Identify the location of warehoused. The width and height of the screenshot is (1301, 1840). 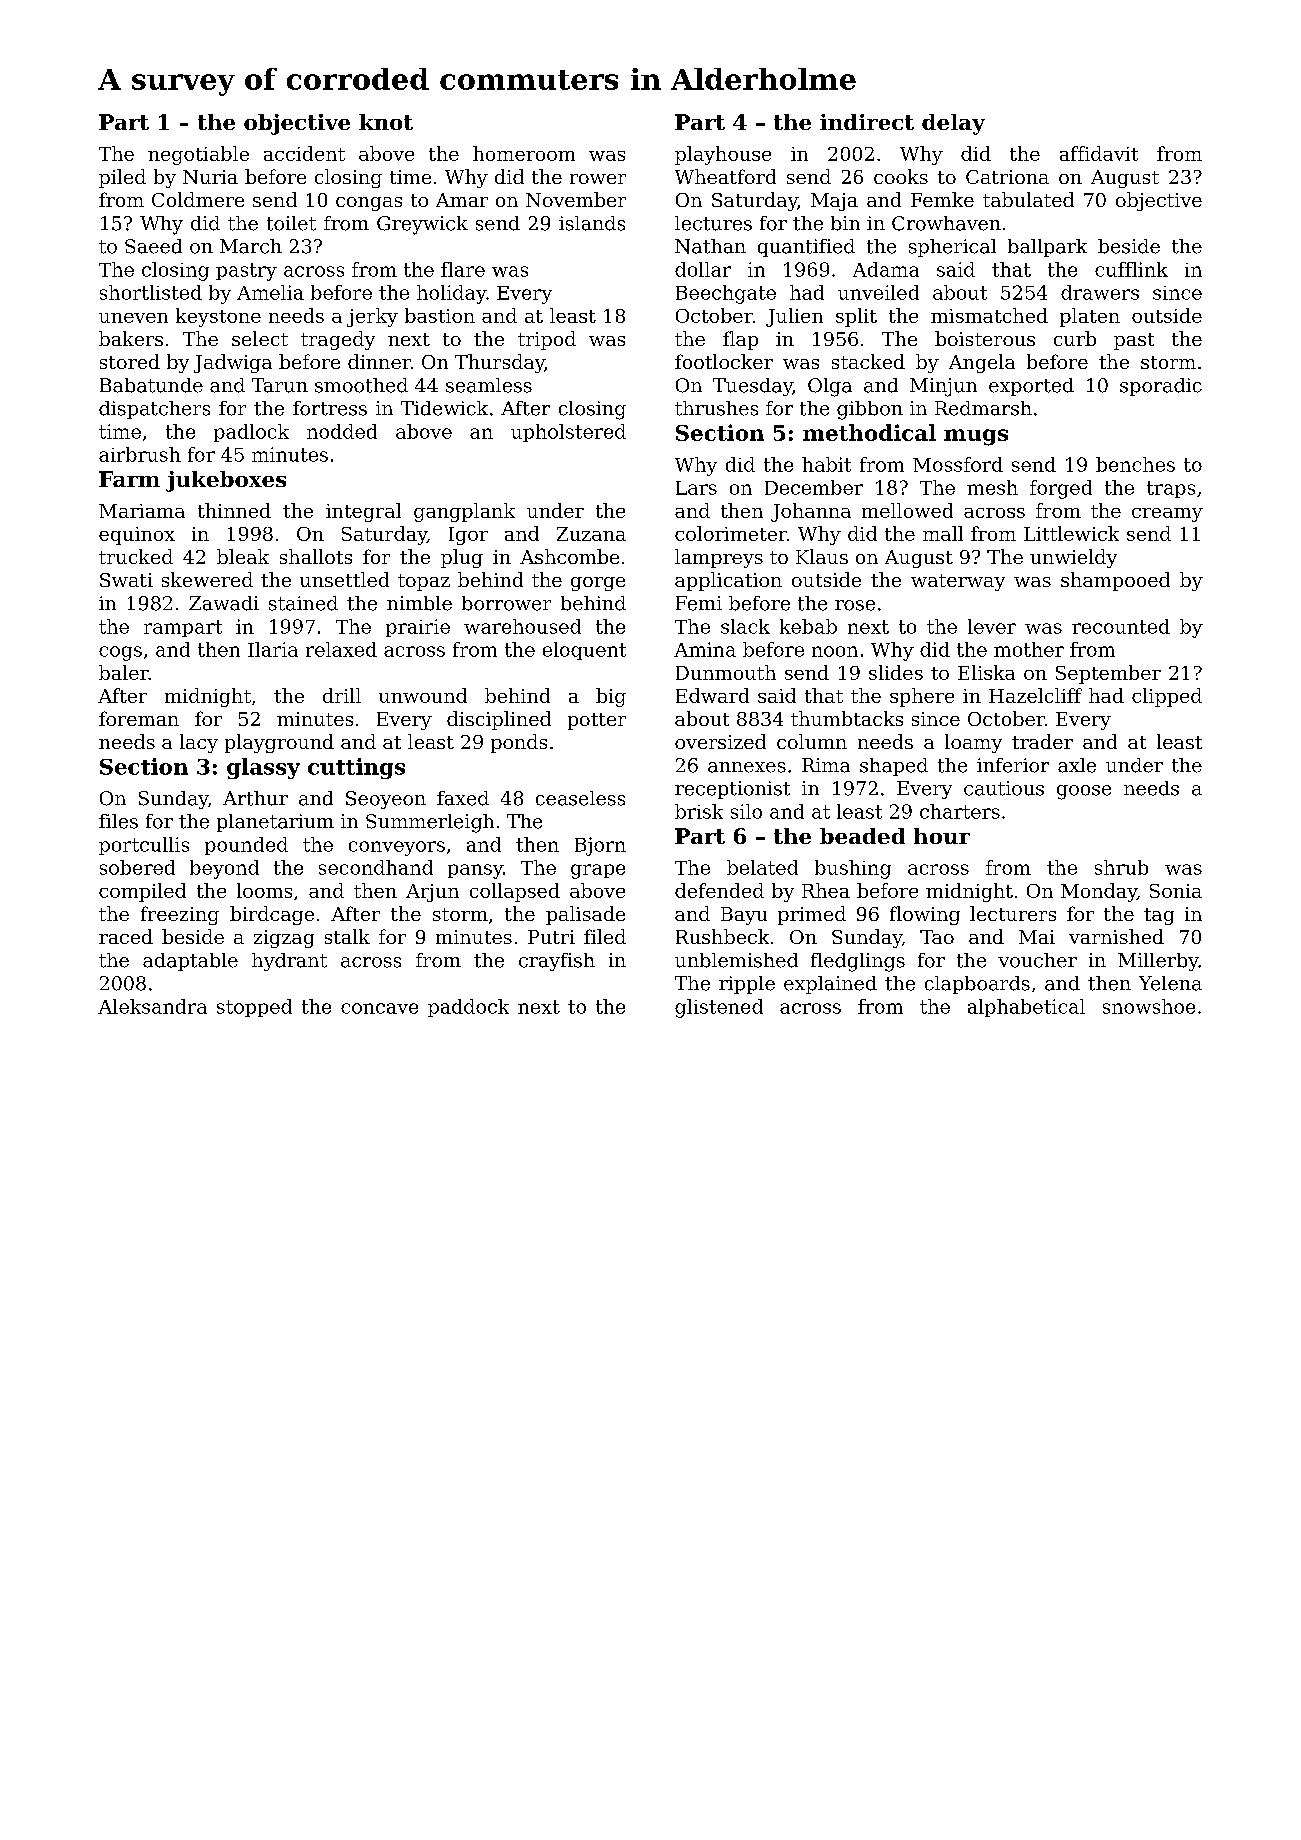
(522, 626).
